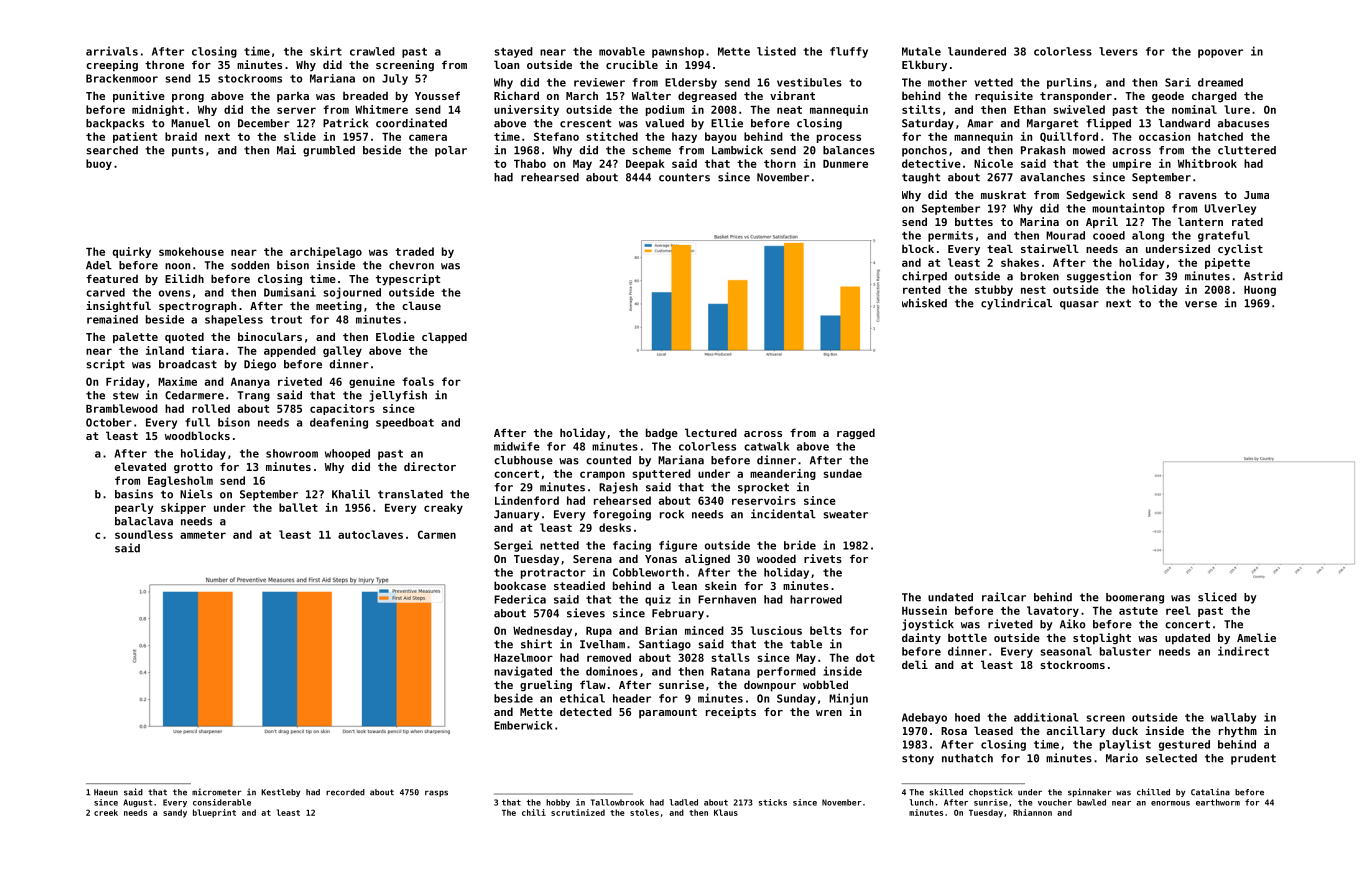 This page has height=887, width=1372. Describe the element at coordinates (726, 812) in the page. I see `Klaus` at that location.
